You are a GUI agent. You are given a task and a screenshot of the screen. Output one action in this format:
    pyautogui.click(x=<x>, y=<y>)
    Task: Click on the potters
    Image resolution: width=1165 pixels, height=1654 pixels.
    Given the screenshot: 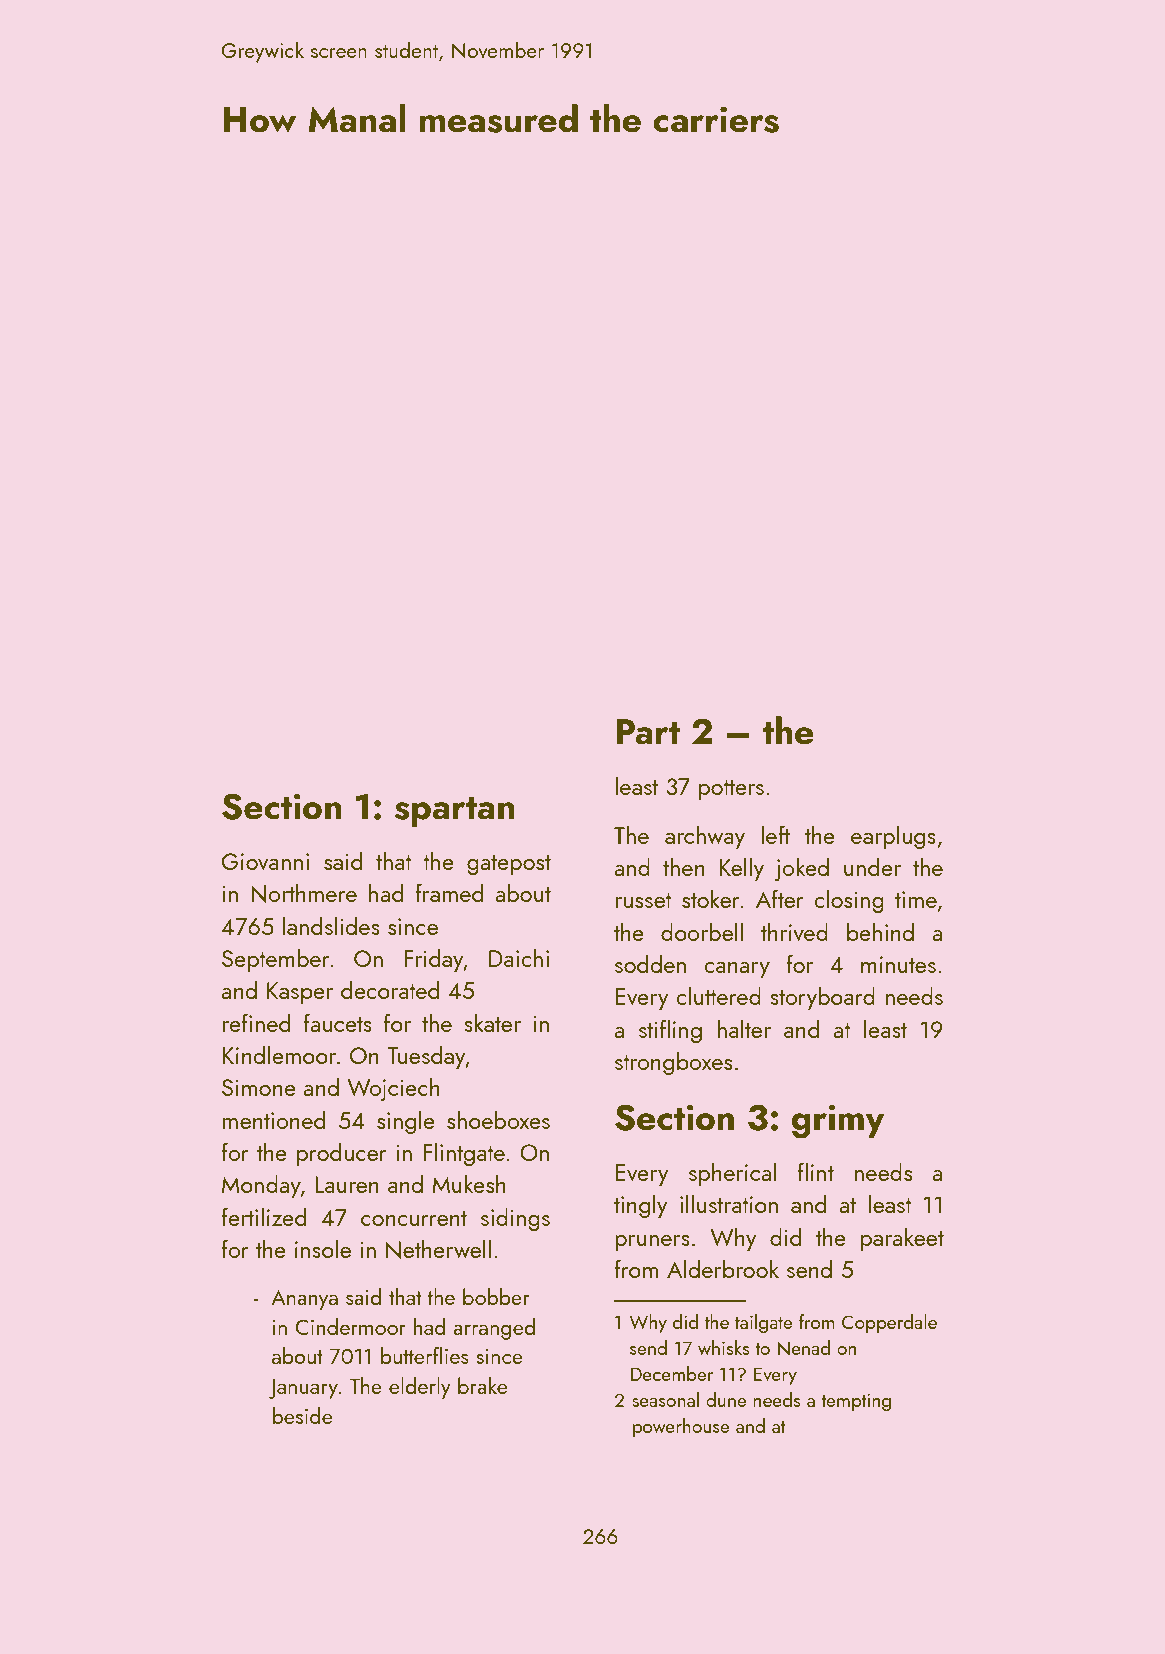 What is the action you would take?
    pyautogui.click(x=731, y=790)
